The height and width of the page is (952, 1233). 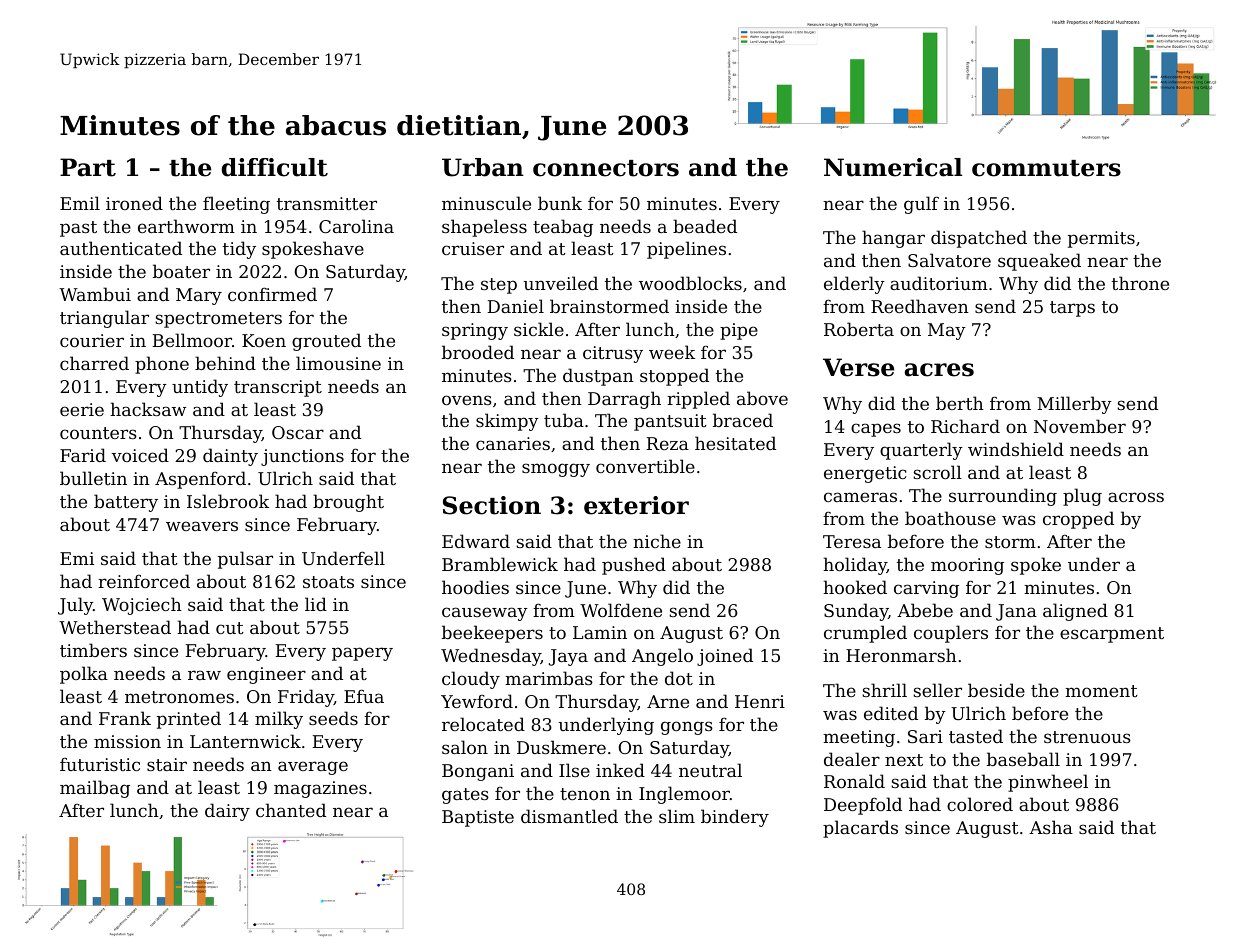 I want to click on next, so click(x=904, y=760).
